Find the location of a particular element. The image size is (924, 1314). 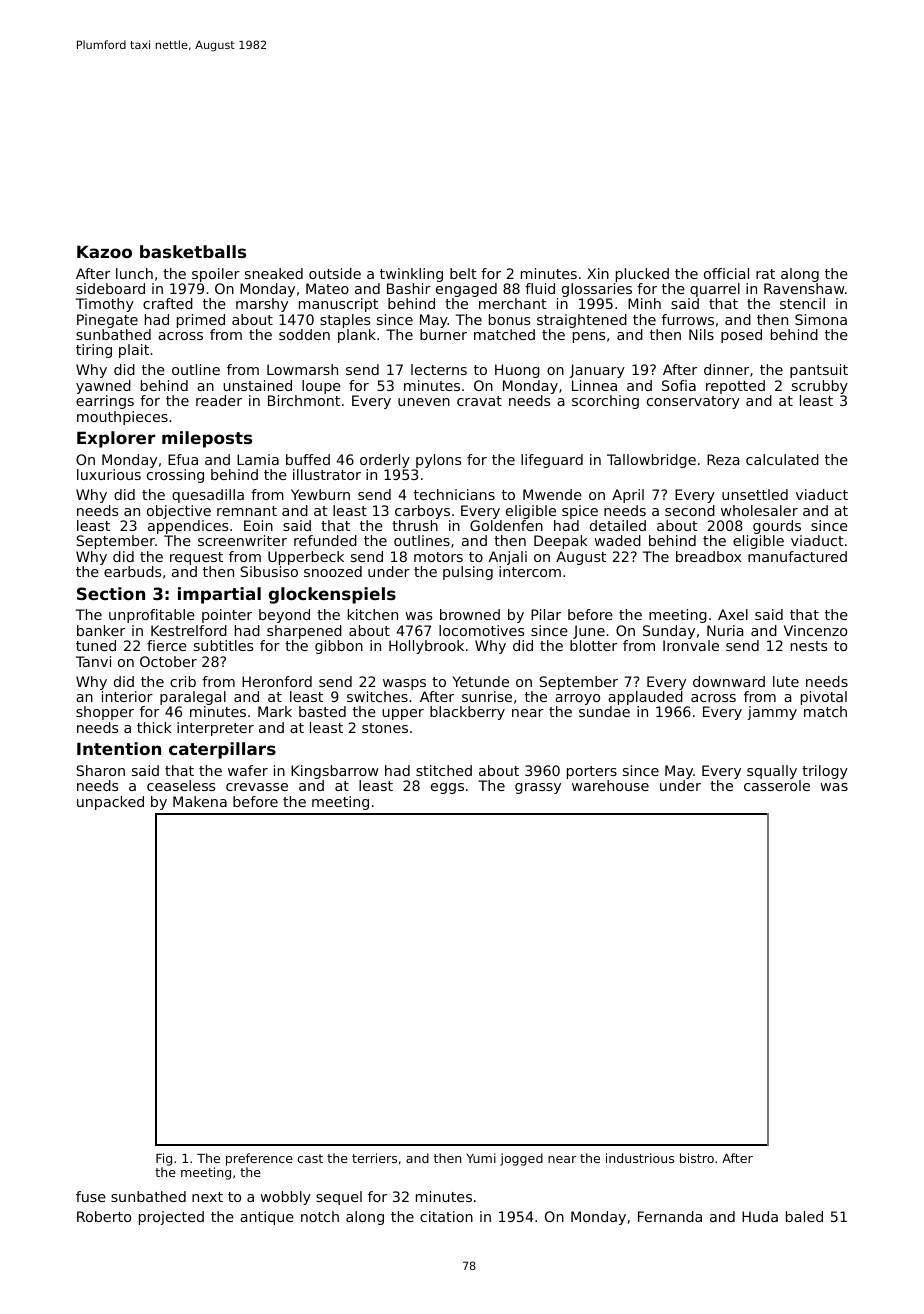

ceaseless is located at coordinates (181, 785).
